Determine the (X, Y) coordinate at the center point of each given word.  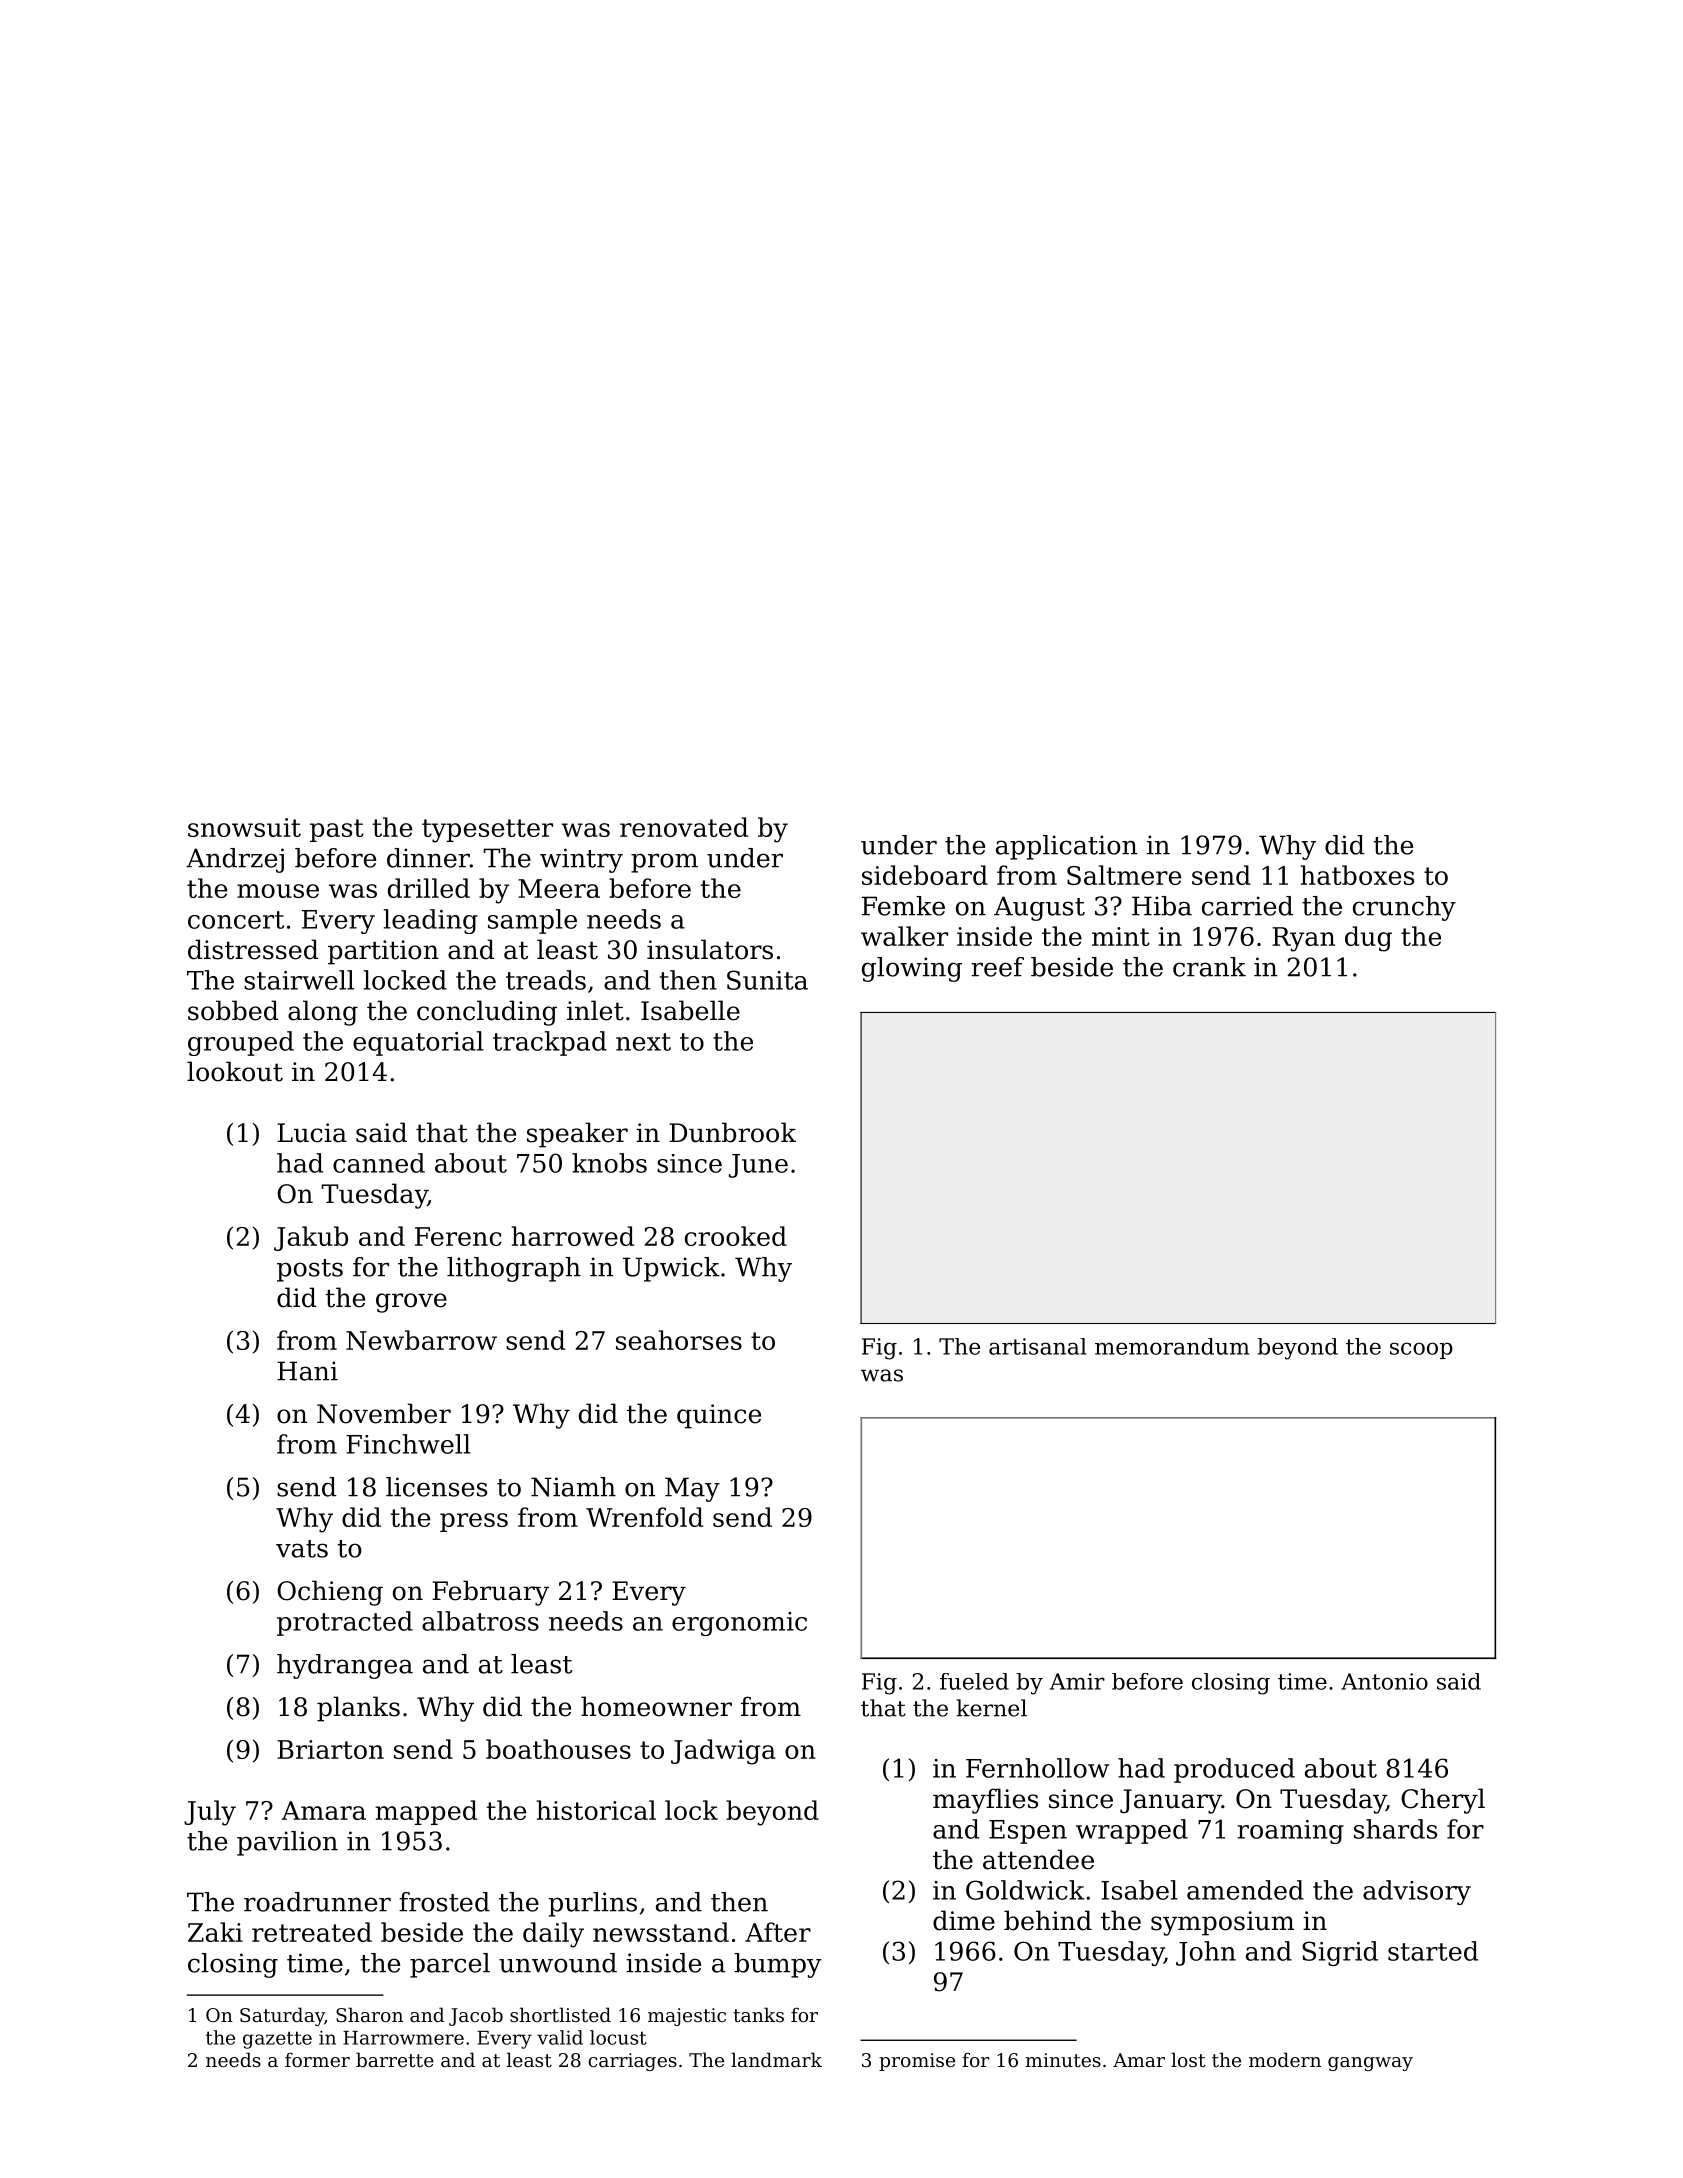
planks (358, 1709)
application (1066, 847)
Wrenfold (644, 1517)
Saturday (282, 2016)
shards (1395, 1829)
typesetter (487, 831)
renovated (684, 827)
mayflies (985, 1801)
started (1433, 1951)
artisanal (1038, 1346)
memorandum (1172, 1346)
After (778, 1932)
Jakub (311, 1238)
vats (302, 1549)
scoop (1421, 1350)
